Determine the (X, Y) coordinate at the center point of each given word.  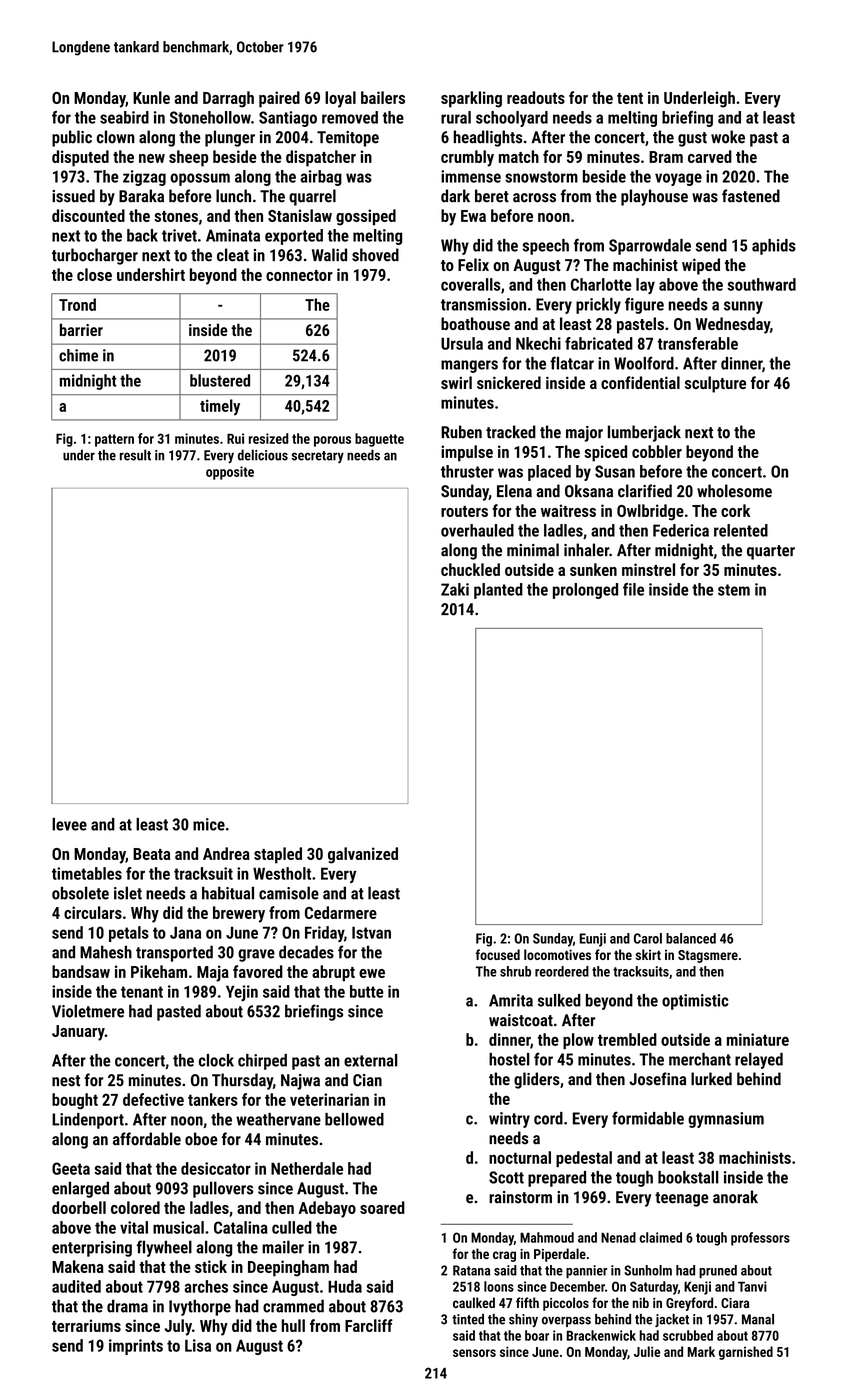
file (633, 589)
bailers (383, 97)
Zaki (455, 589)
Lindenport (88, 1121)
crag (504, 1256)
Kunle (151, 97)
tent (630, 98)
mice (209, 824)
